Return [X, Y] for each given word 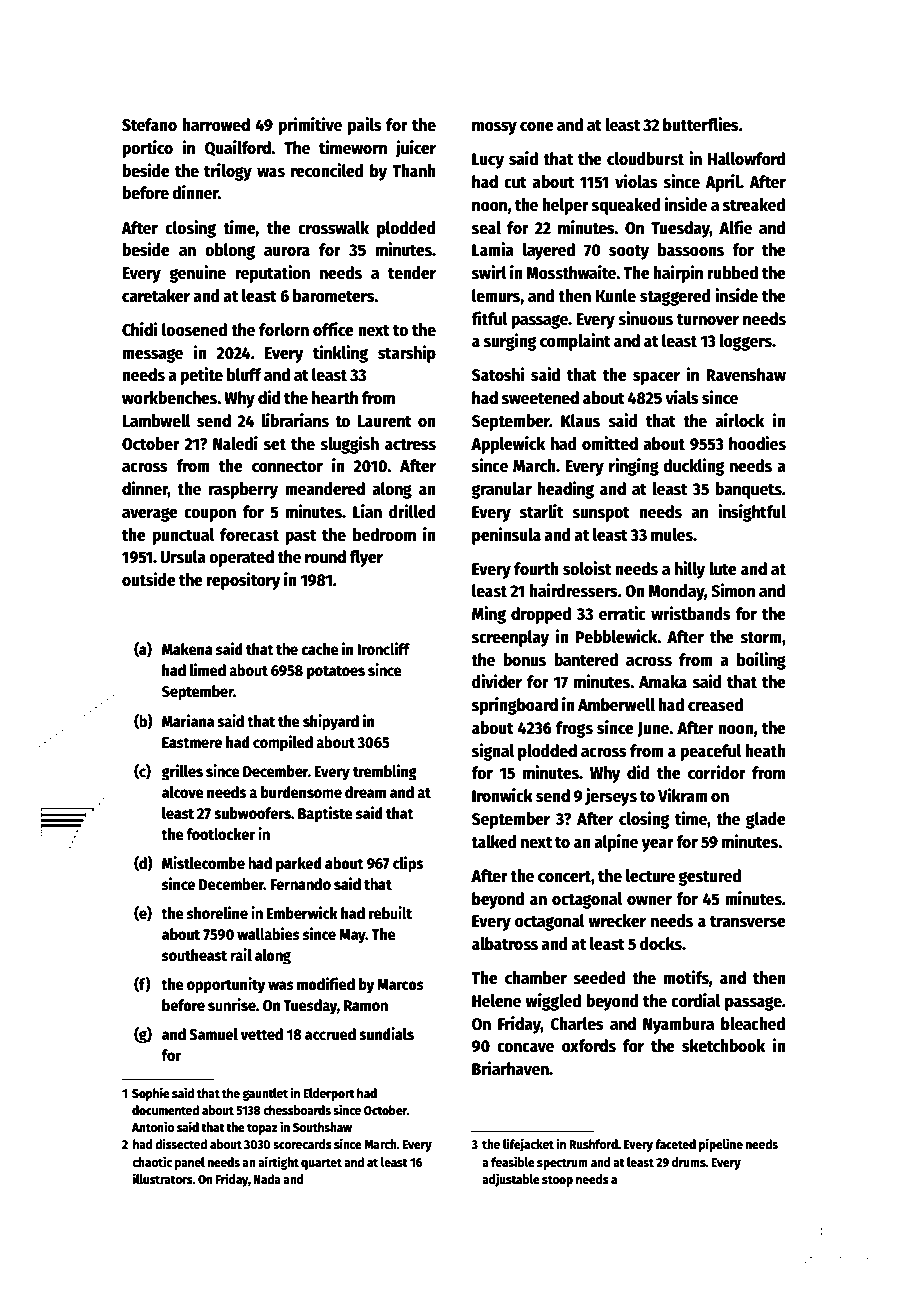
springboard [515, 706]
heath [765, 751]
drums [689, 1162]
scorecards [302, 1144]
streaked [754, 205]
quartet [321, 1164]
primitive [310, 126]
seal [486, 228]
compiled [283, 743]
